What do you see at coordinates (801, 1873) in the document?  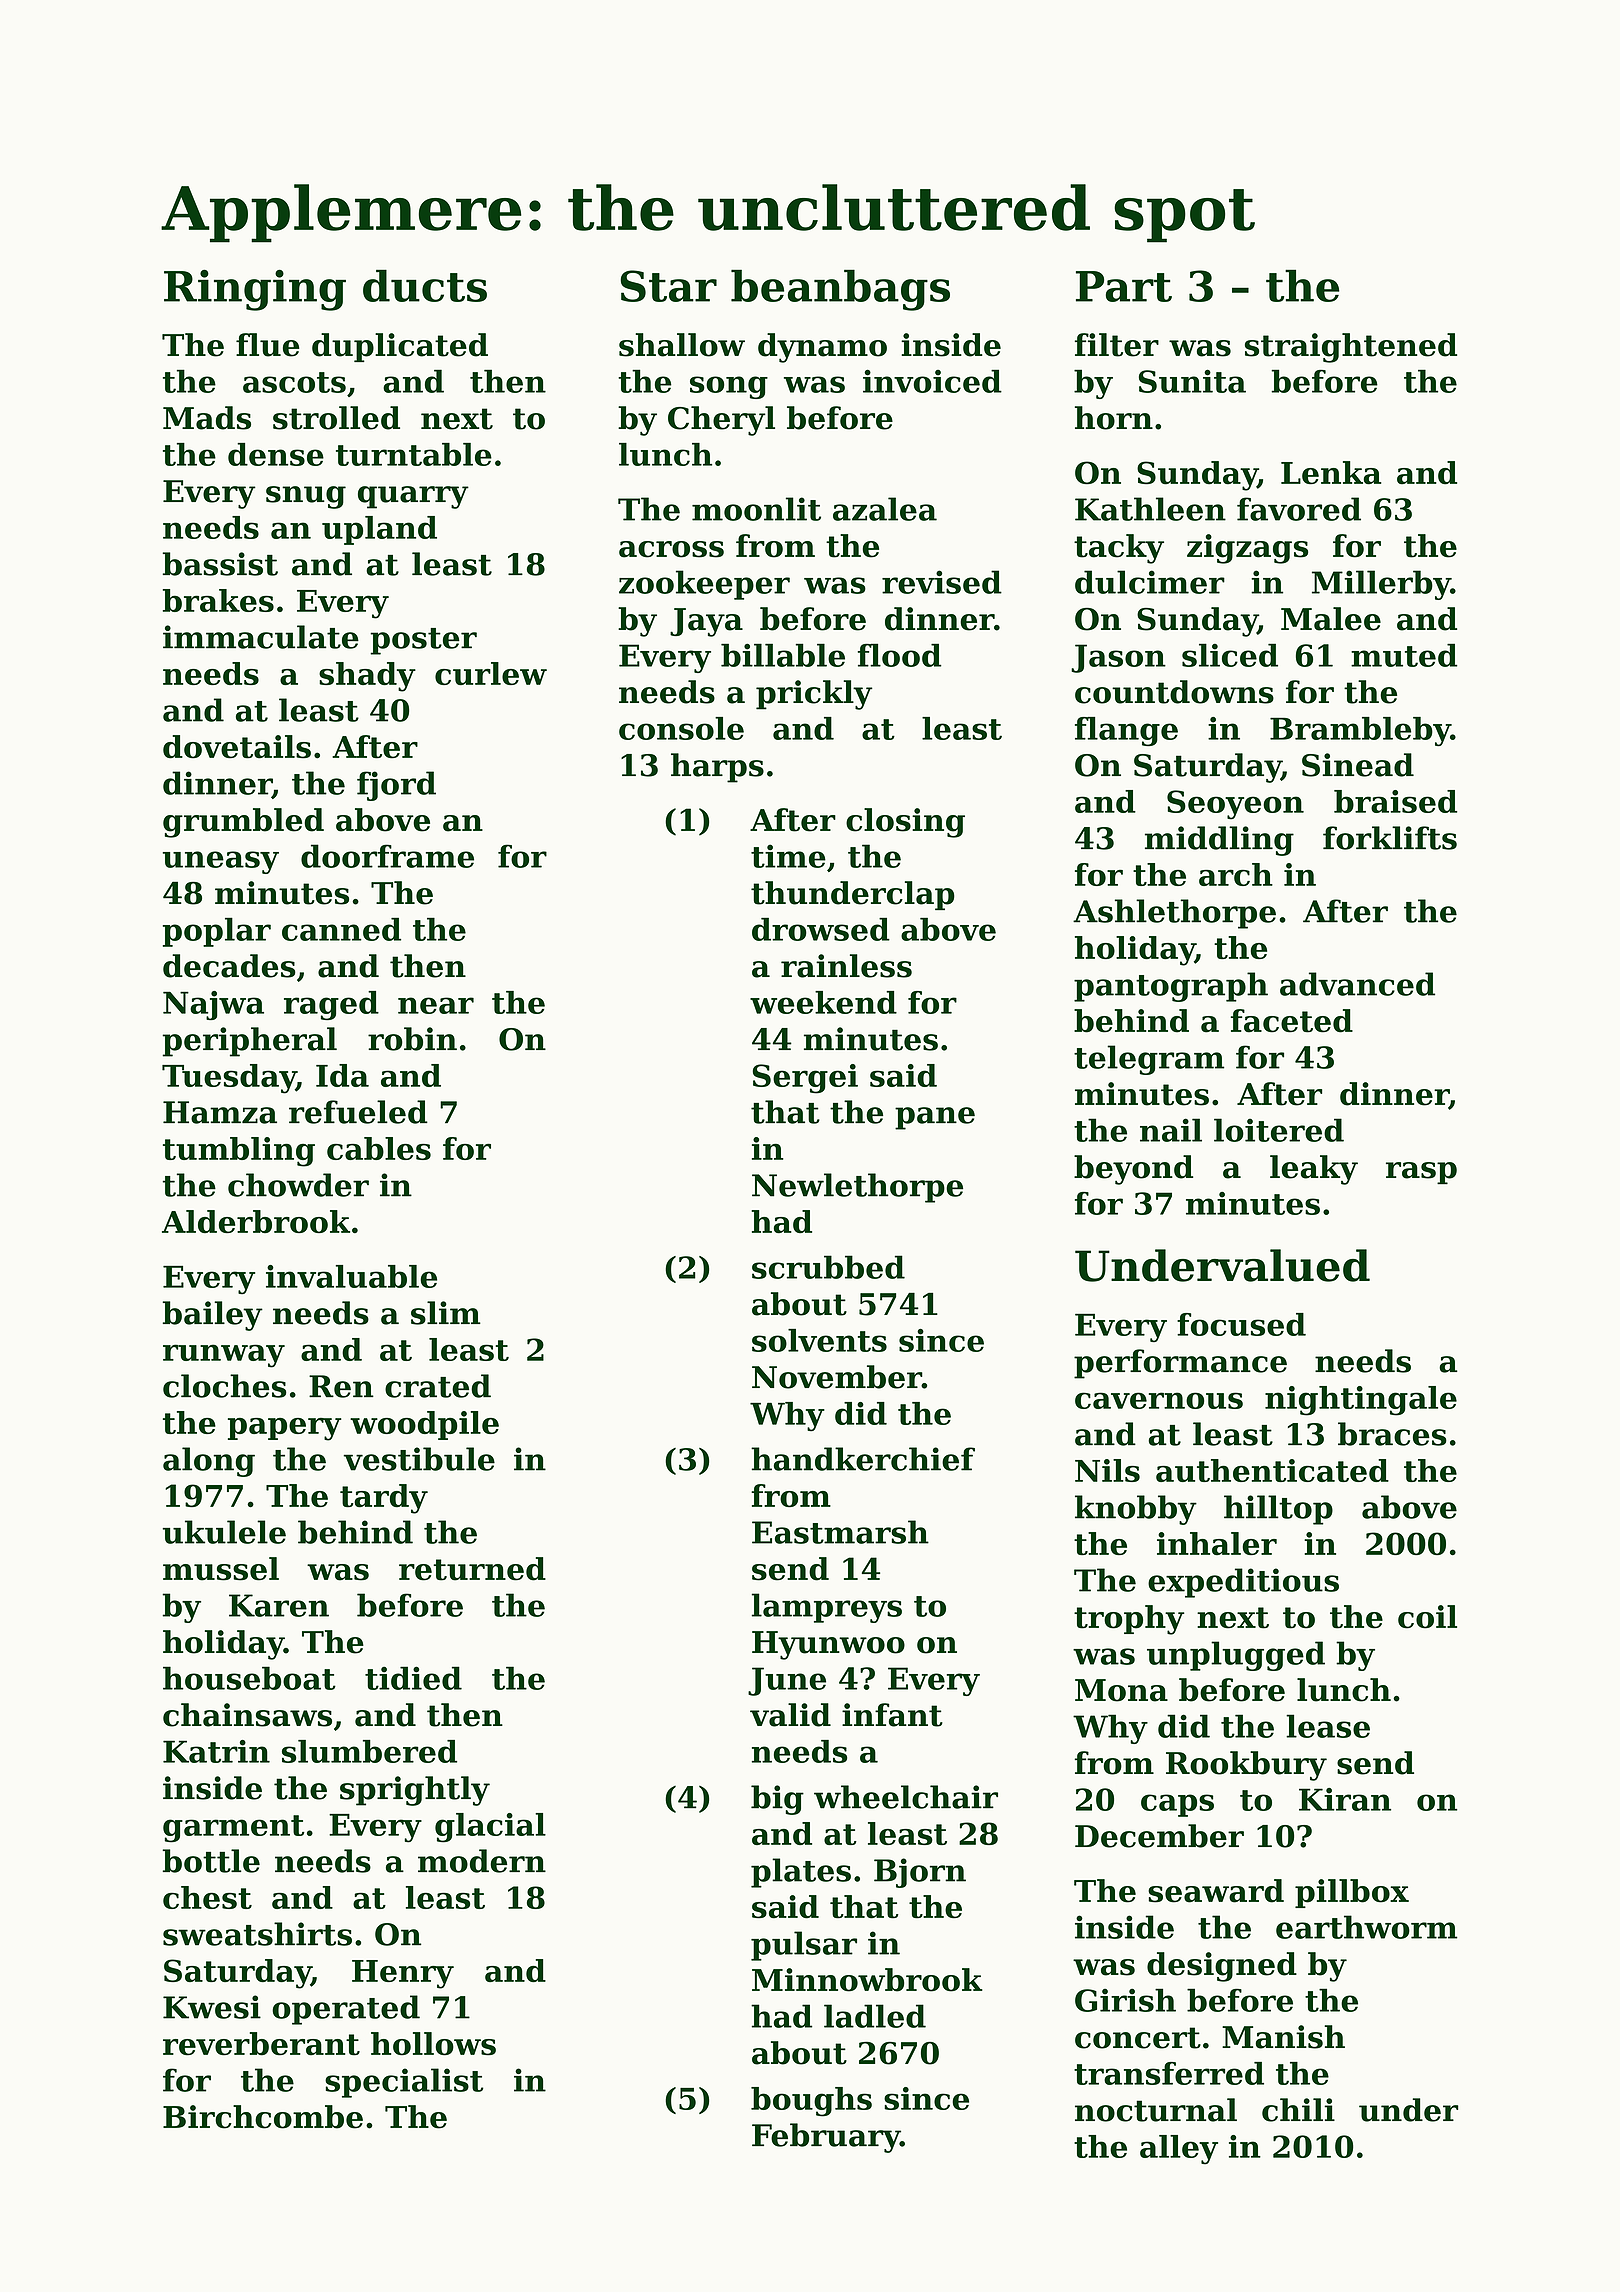 I see `plates` at bounding box center [801, 1873].
